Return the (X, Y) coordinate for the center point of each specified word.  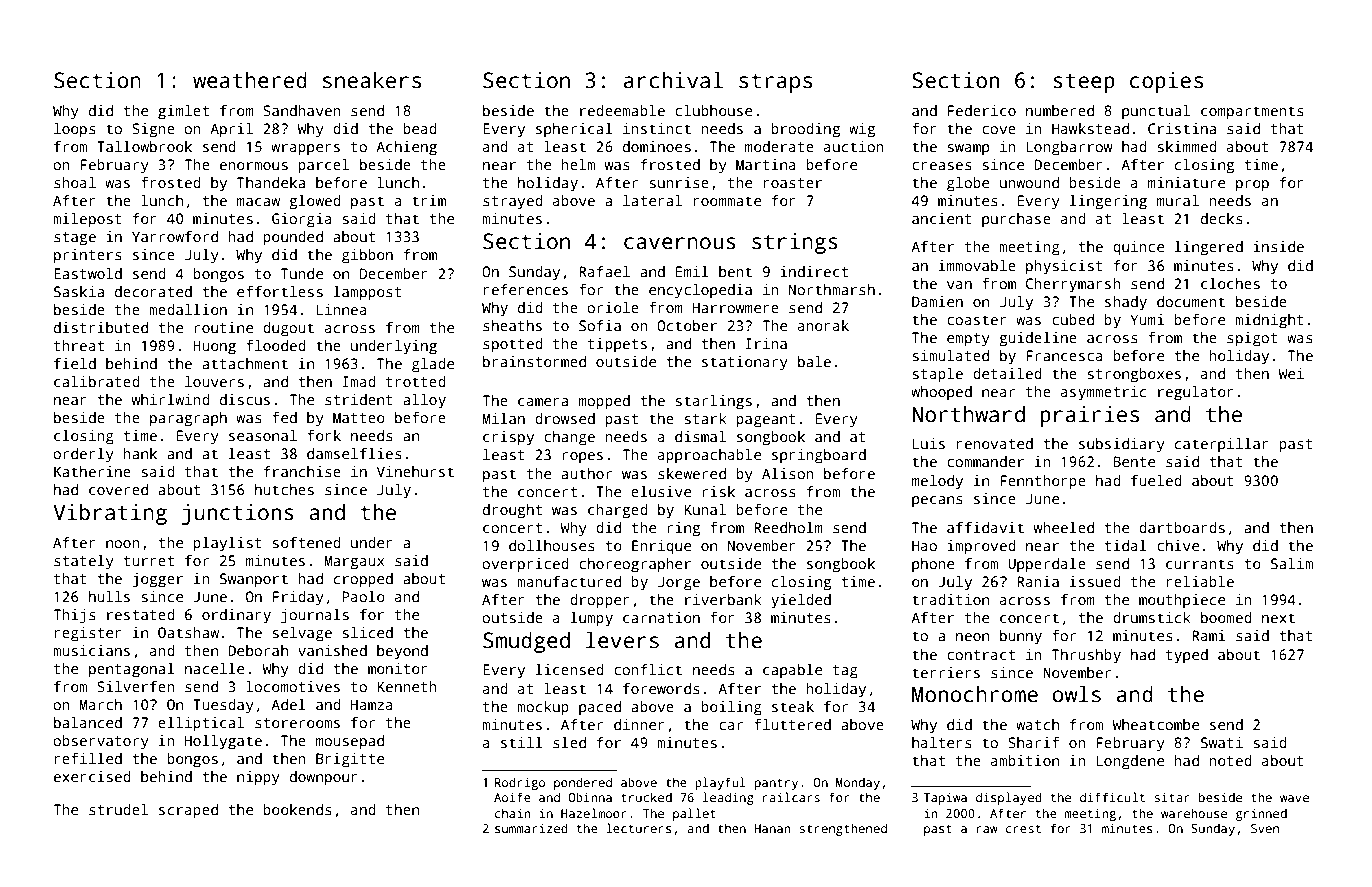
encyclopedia (700, 291)
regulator (1196, 393)
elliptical (201, 724)
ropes (582, 458)
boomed (1226, 617)
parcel (323, 166)
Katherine (92, 471)
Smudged (526, 642)
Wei (1291, 373)
